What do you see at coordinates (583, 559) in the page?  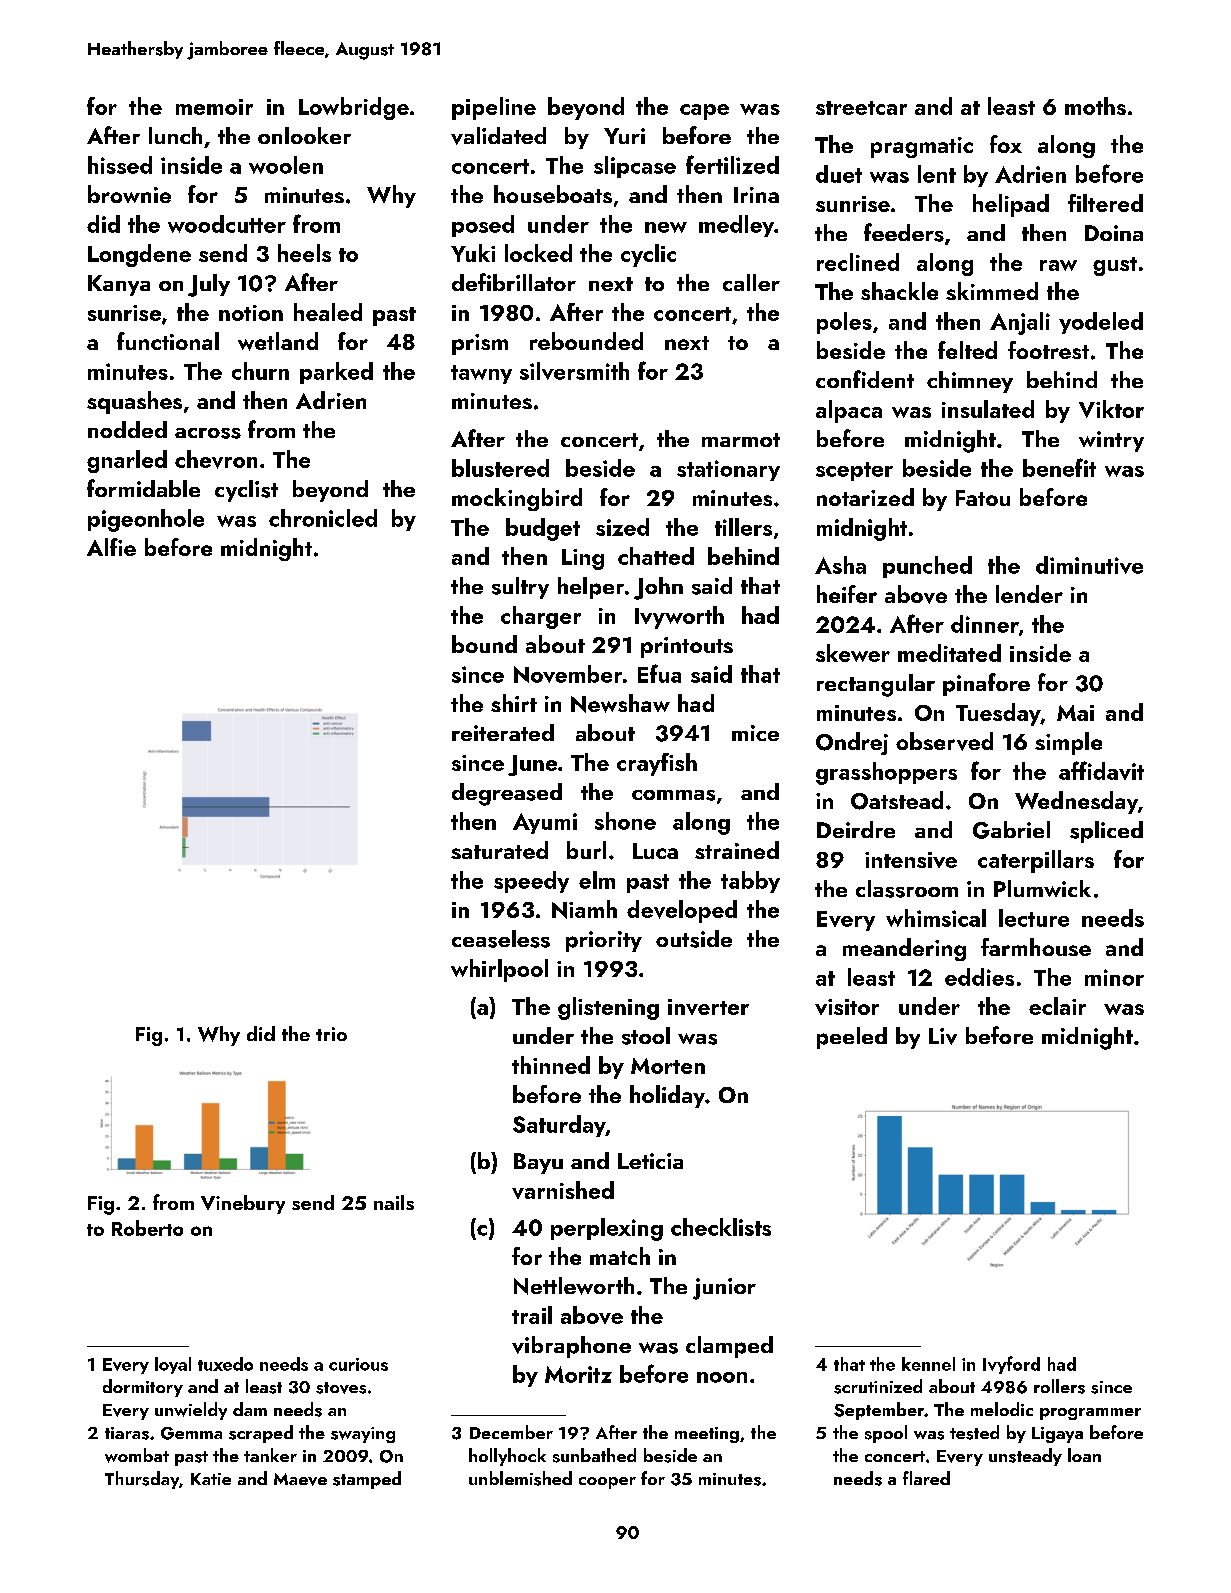 I see `Ling` at bounding box center [583, 559].
